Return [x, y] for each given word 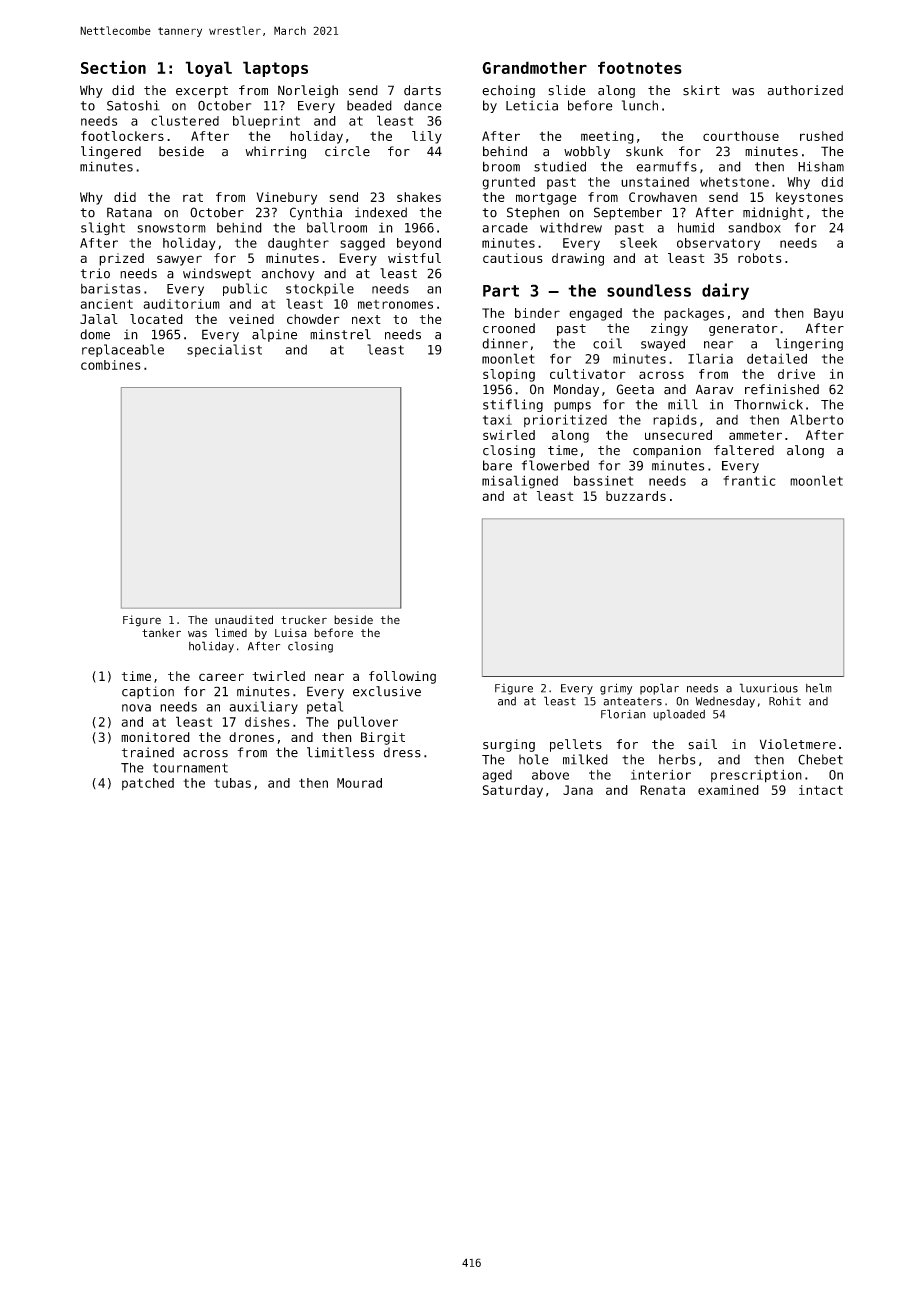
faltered [744, 450]
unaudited [244, 620]
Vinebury [287, 198]
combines [111, 365]
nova [136, 708]
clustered [185, 120]
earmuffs [666, 166]
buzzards [636, 496]
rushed [821, 136]
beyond [419, 244]
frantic [749, 481]
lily [427, 137]
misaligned [520, 482]
